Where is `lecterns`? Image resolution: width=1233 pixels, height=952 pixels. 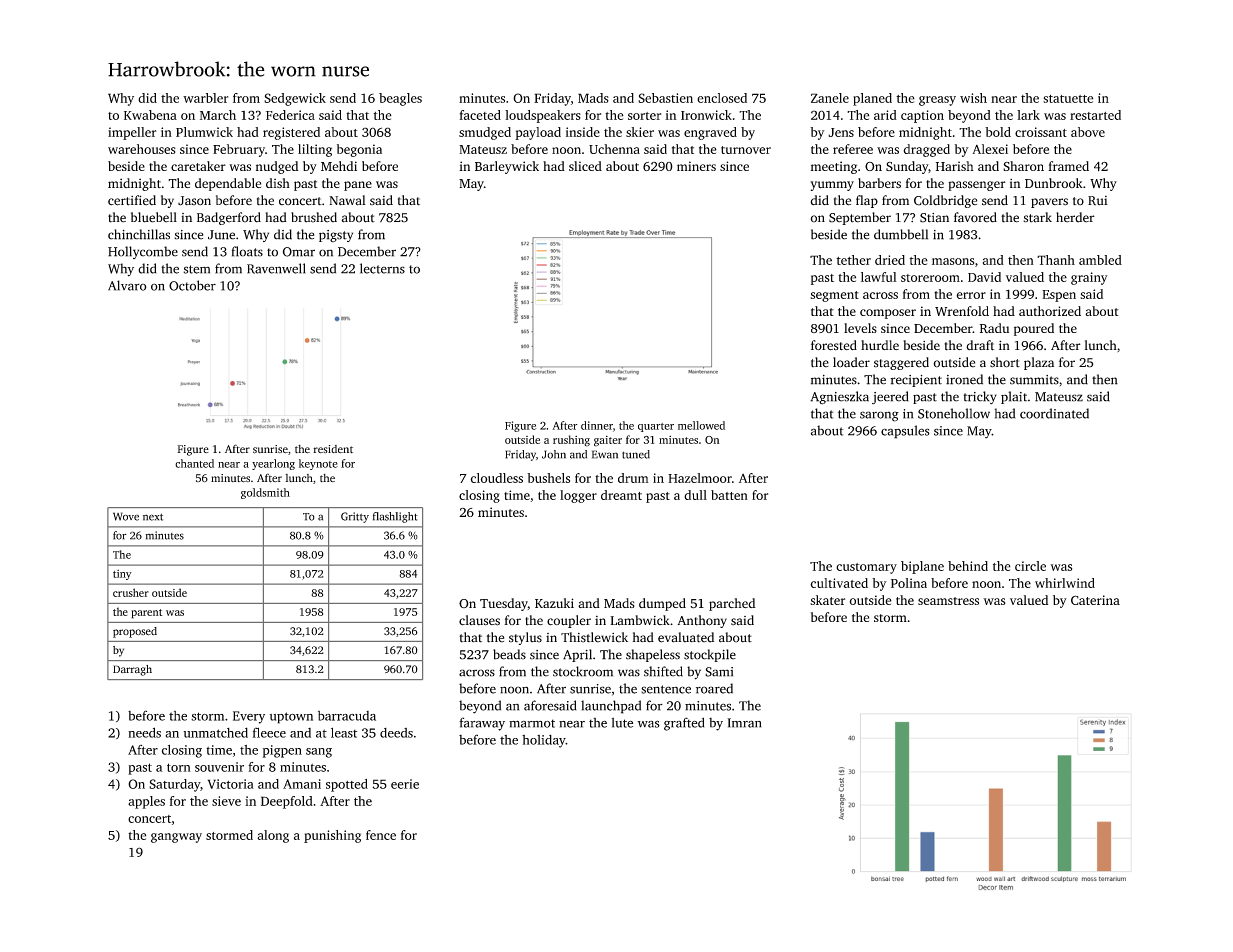 lecterns is located at coordinates (382, 268).
